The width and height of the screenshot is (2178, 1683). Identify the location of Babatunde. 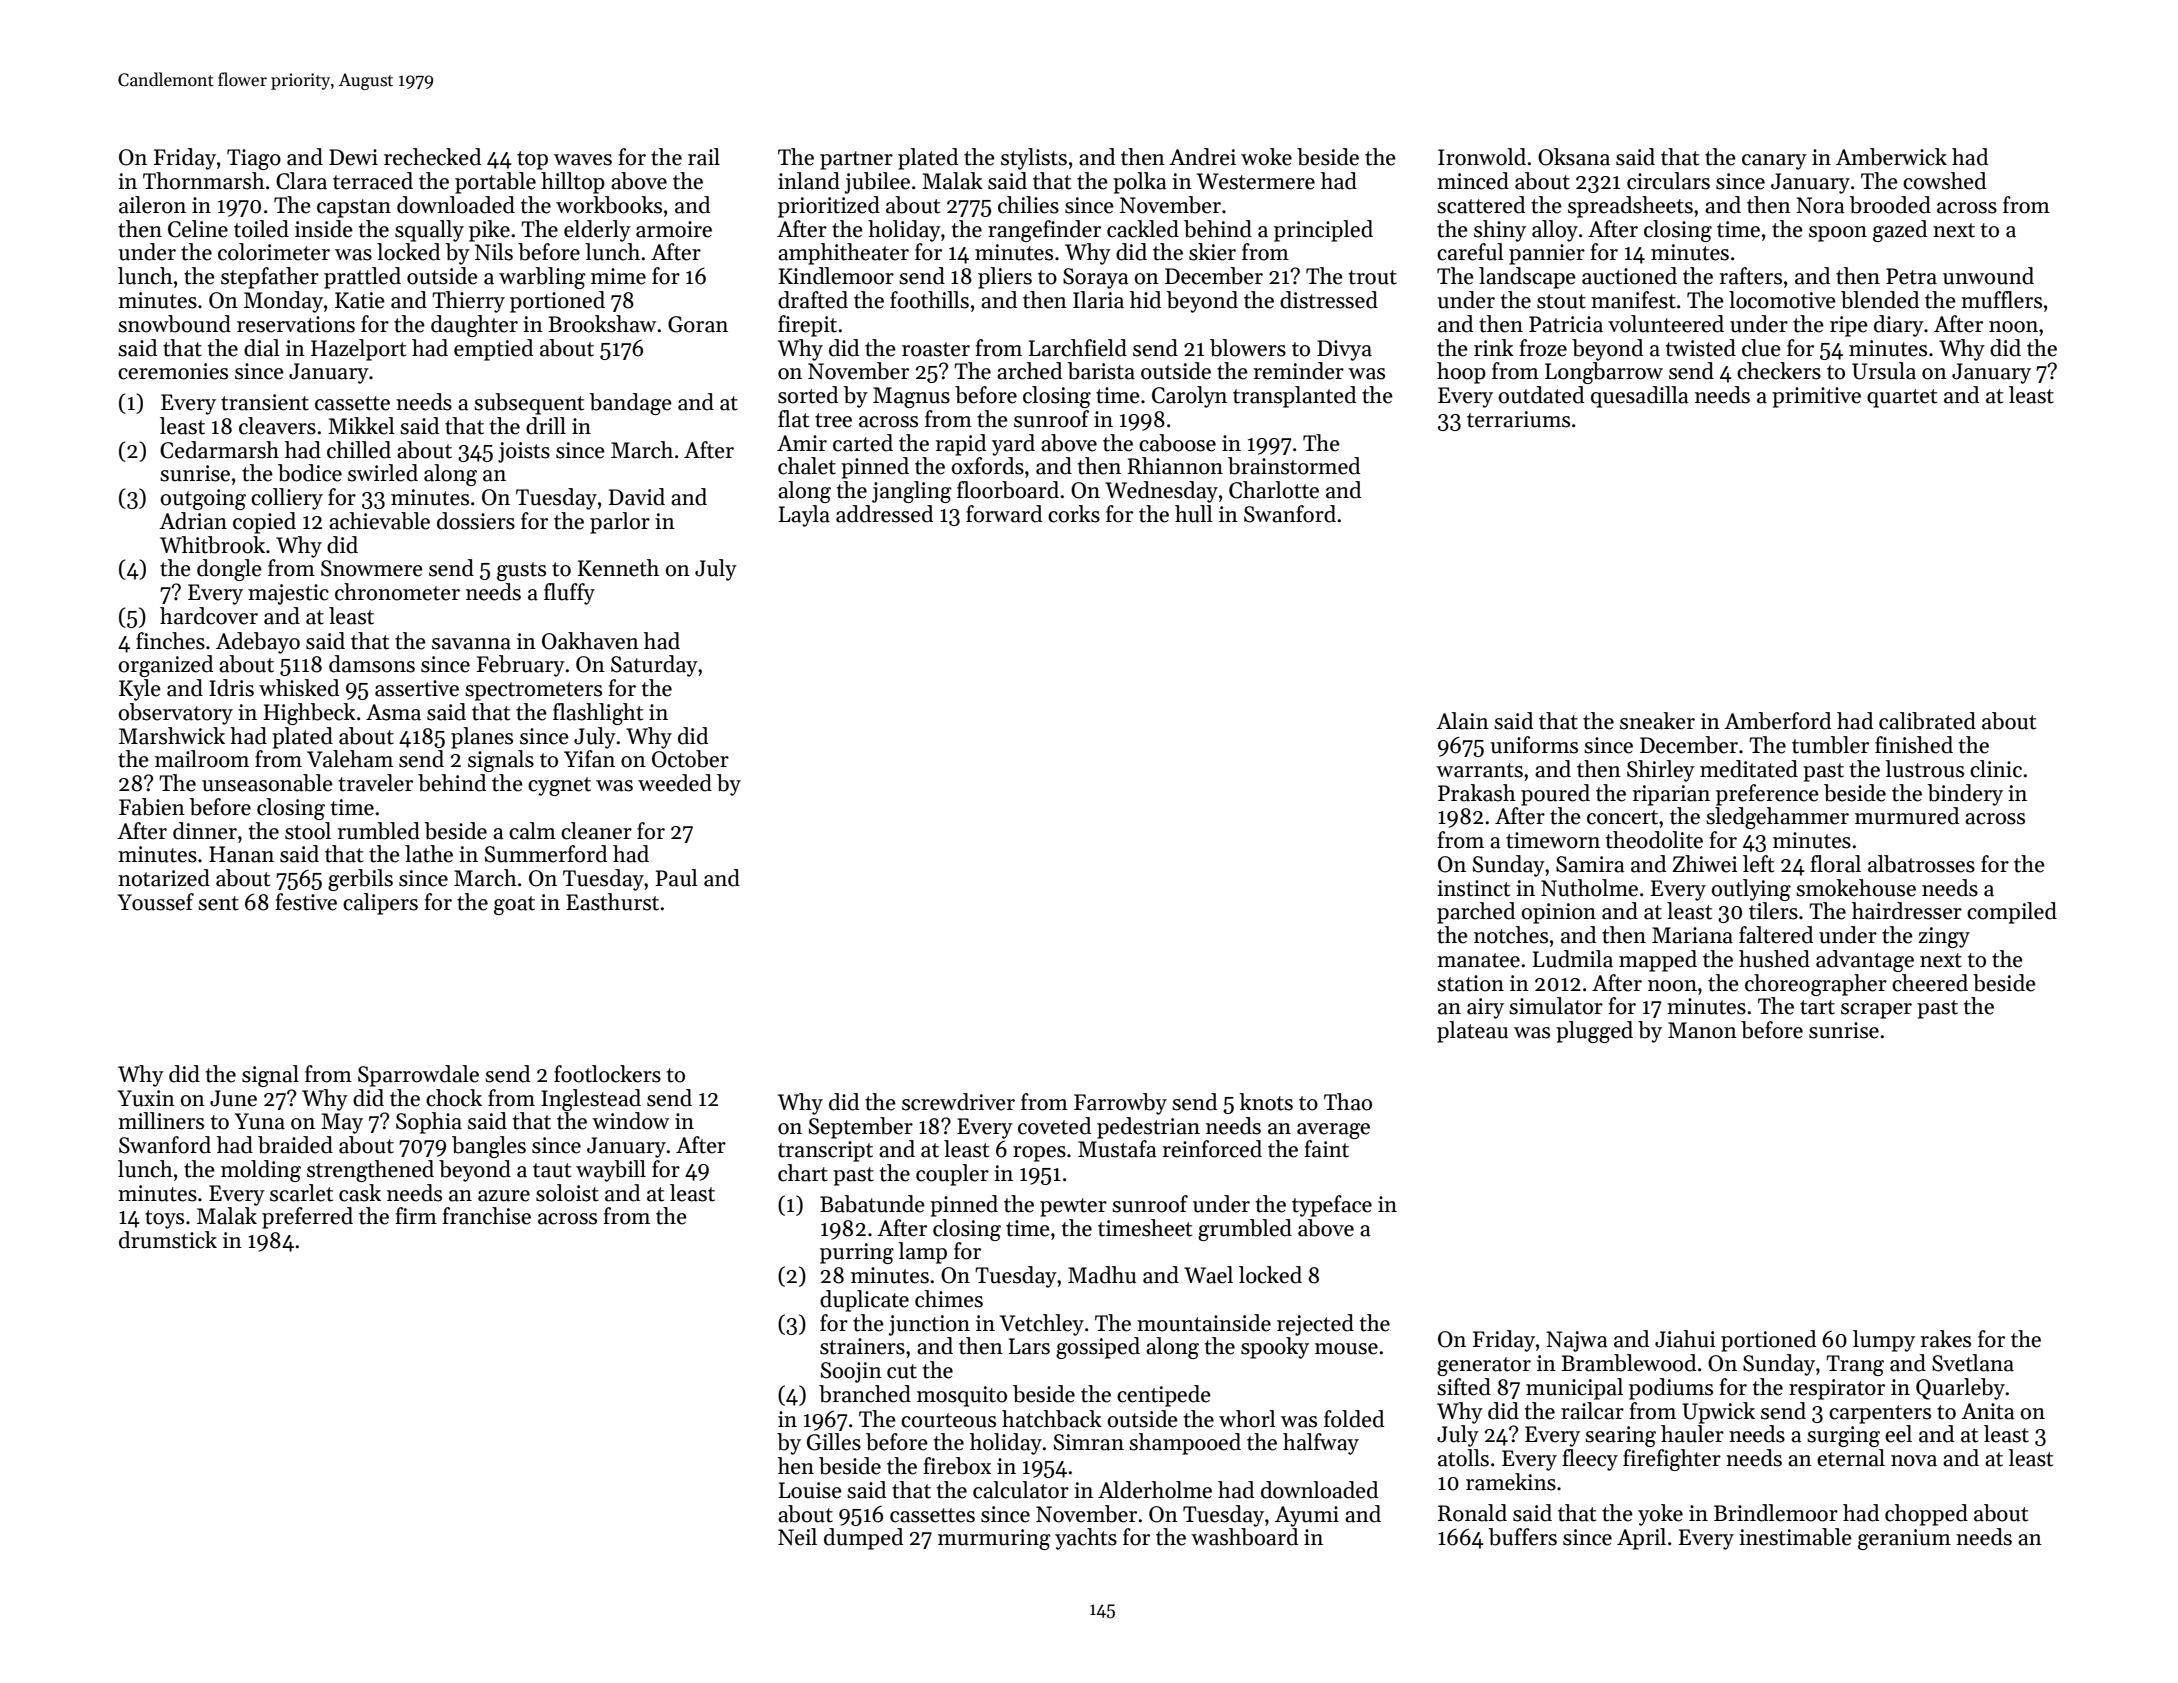
(872, 1204).
